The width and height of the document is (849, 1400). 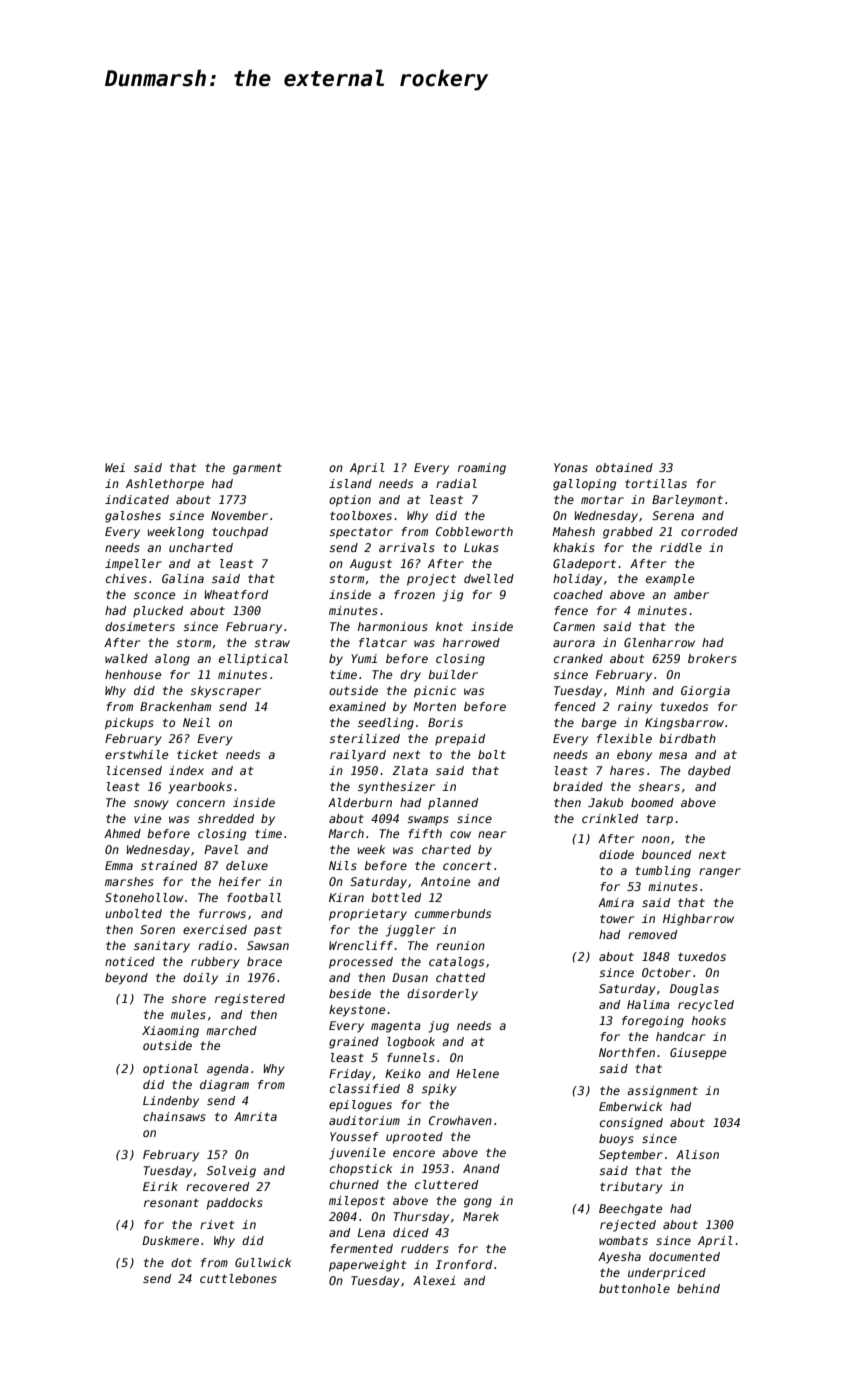 I want to click on Northfen, so click(x=627, y=1052).
